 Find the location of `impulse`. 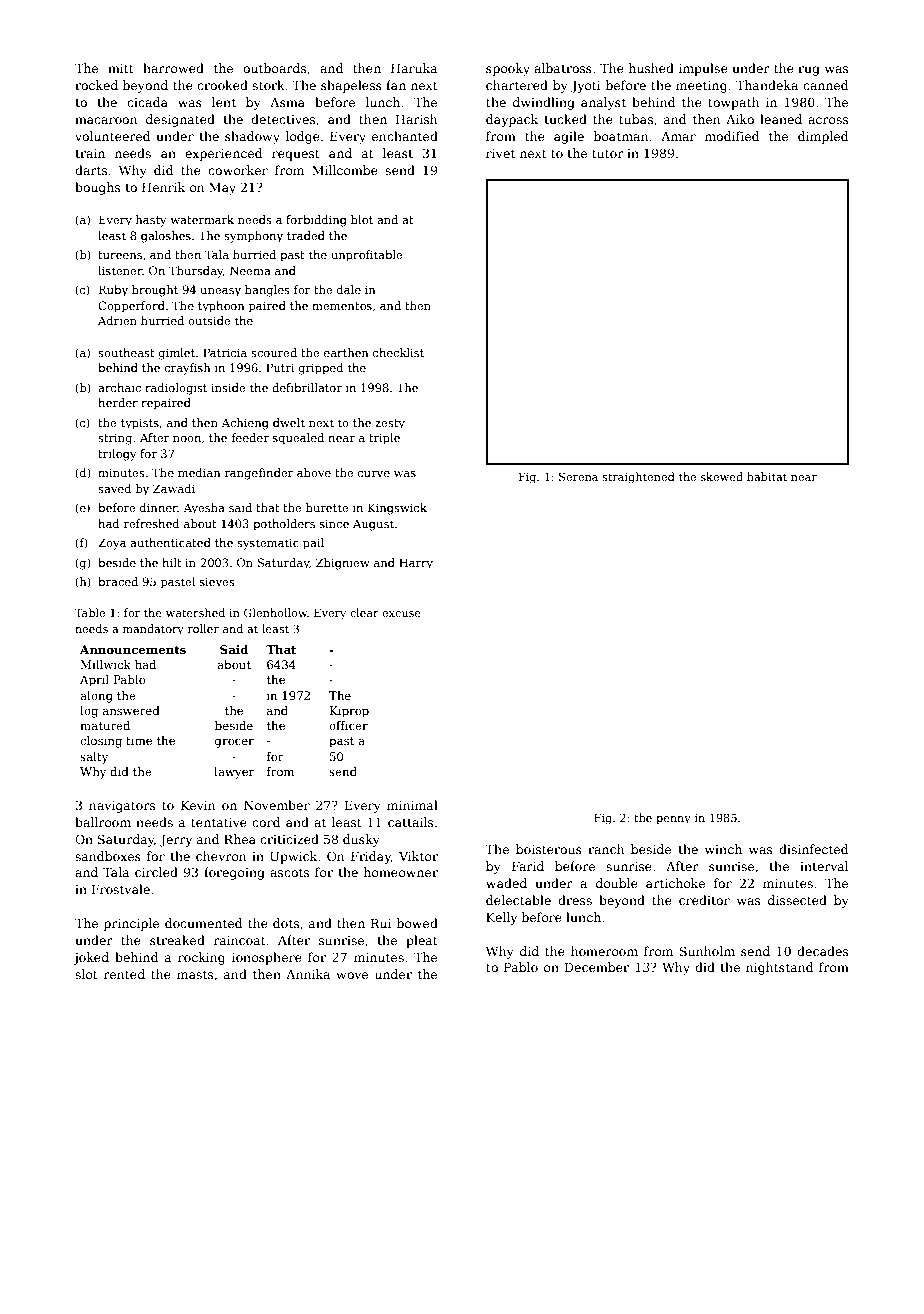

impulse is located at coordinates (703, 69).
